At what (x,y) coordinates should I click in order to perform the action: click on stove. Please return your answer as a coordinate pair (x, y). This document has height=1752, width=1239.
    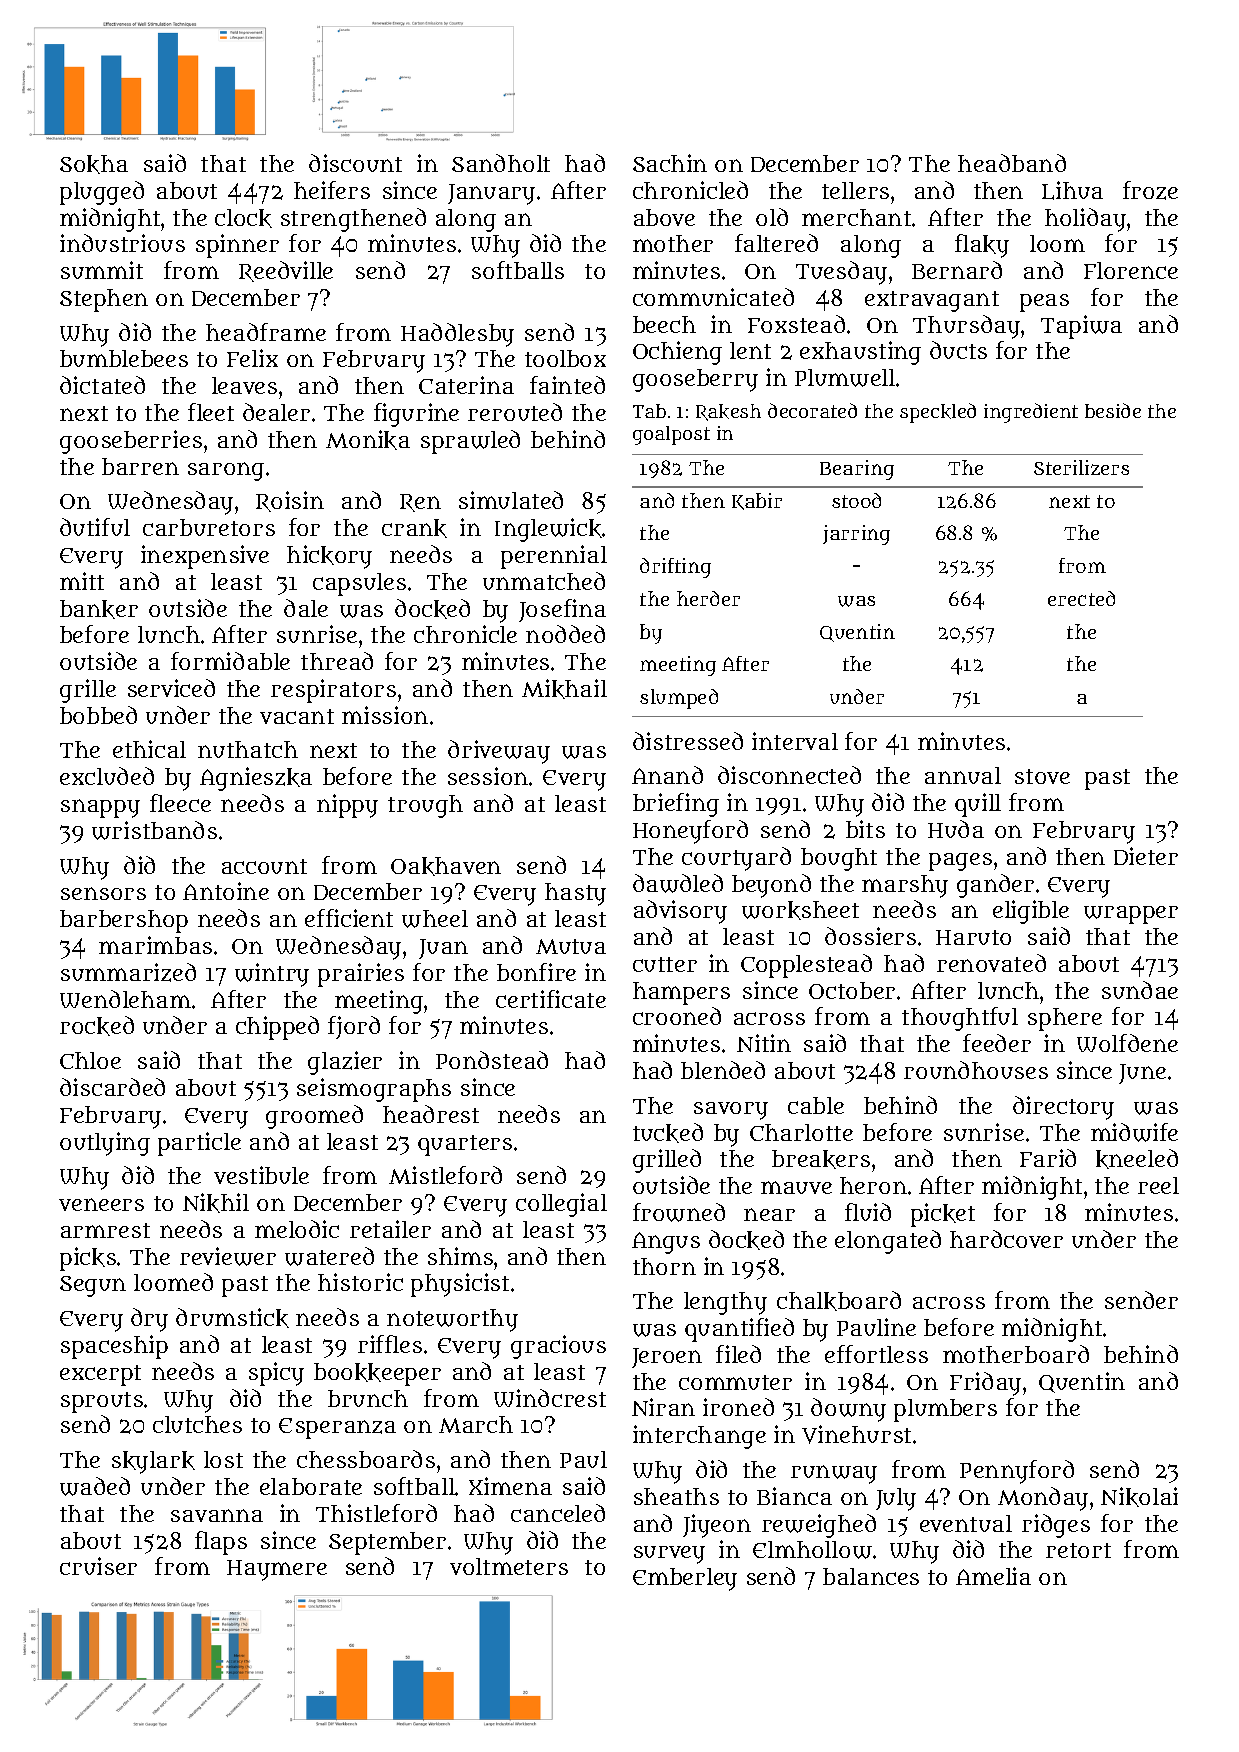
    Looking at the image, I should click on (1042, 776).
